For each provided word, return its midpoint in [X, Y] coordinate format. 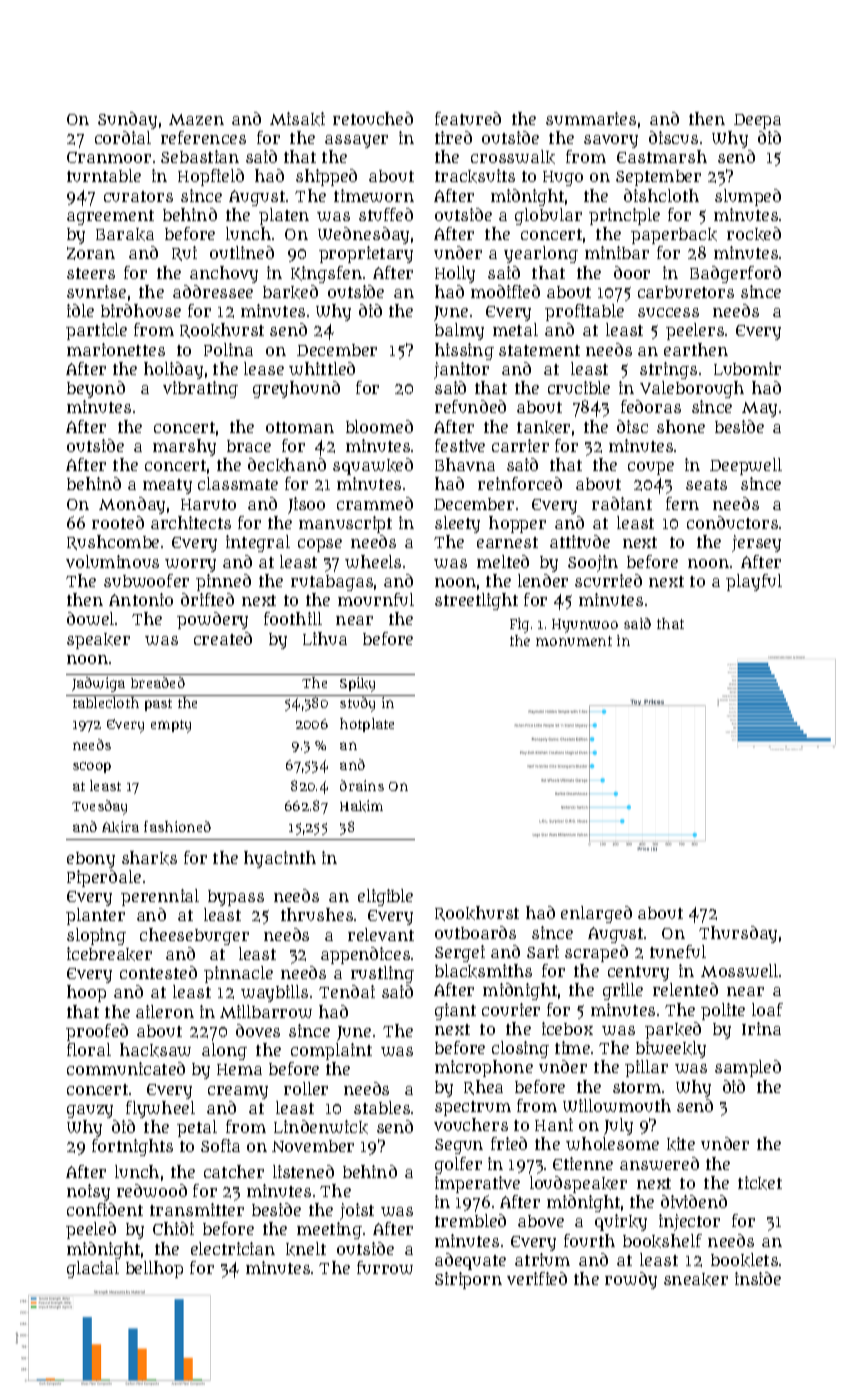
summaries [591, 118]
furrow [385, 1267]
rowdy [631, 1280]
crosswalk [513, 157]
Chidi [173, 1228]
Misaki [297, 119]
